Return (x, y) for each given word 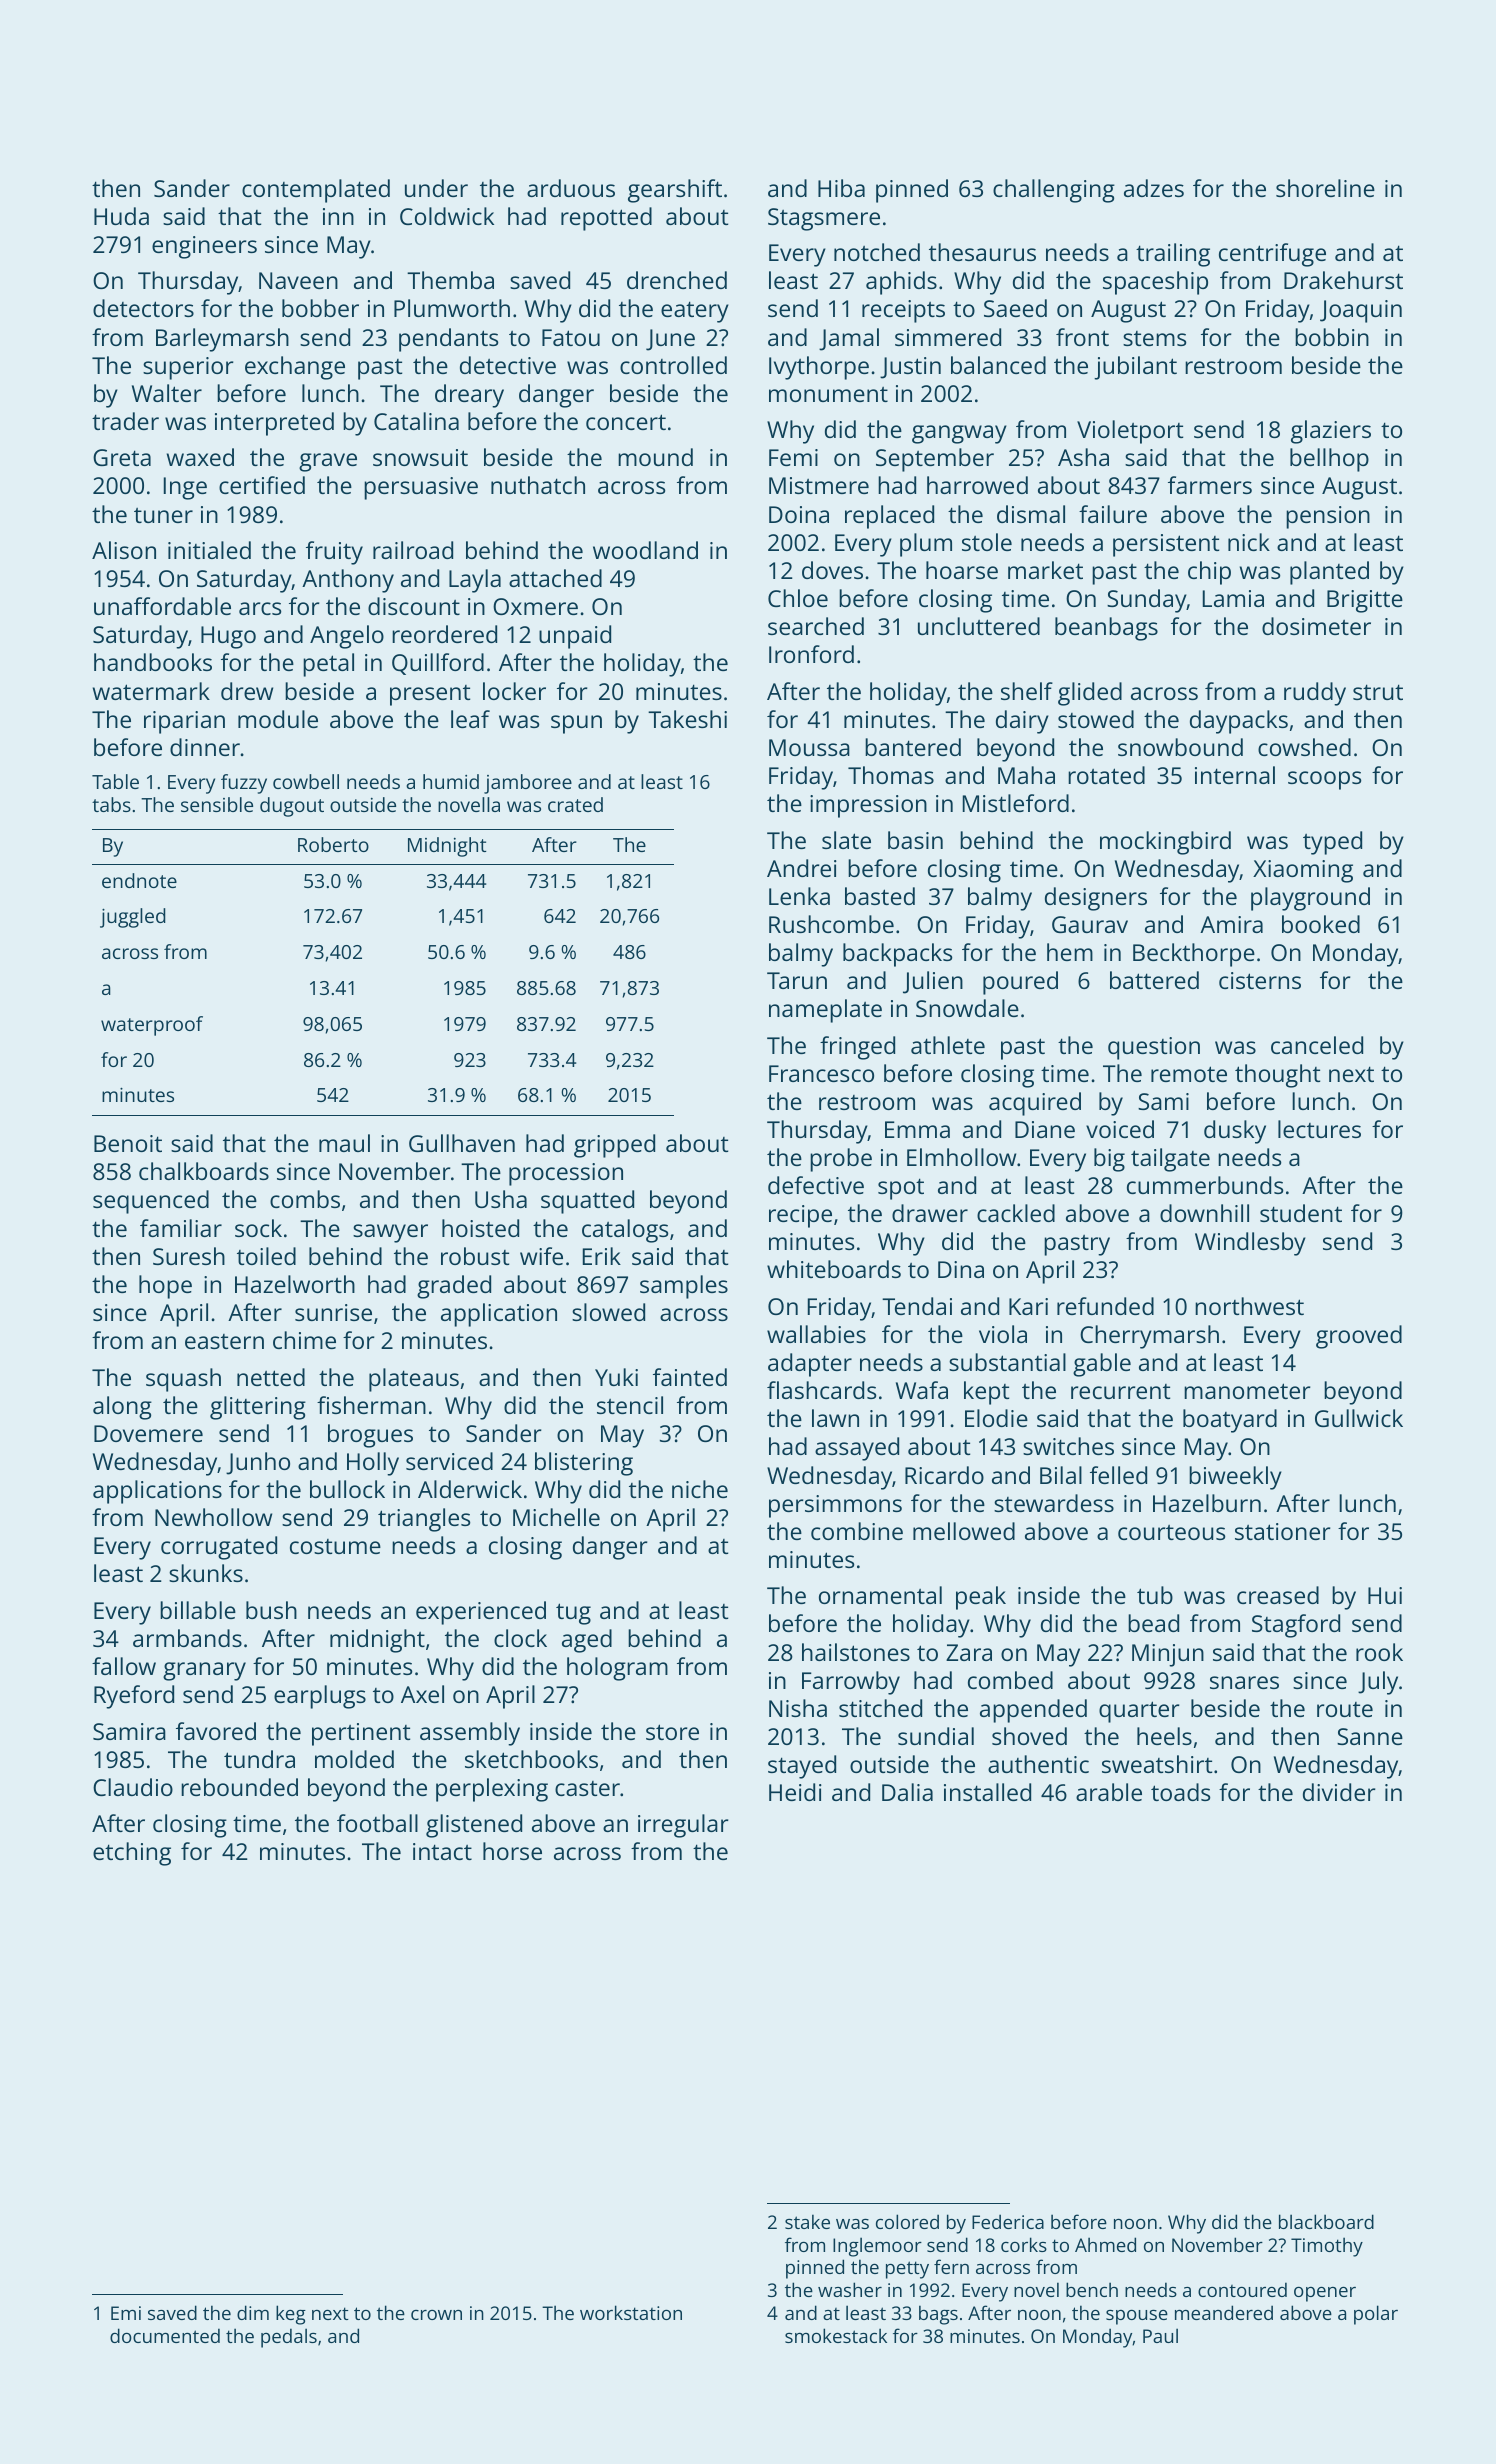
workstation (631, 2312)
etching (132, 1854)
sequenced (151, 1202)
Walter (167, 393)
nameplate (825, 1011)
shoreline (1325, 188)
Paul (1160, 2335)
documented (165, 2335)
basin (915, 840)
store (672, 1732)
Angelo (347, 637)
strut (1378, 692)
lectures (1319, 1129)
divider (1339, 1792)
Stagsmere (824, 219)
